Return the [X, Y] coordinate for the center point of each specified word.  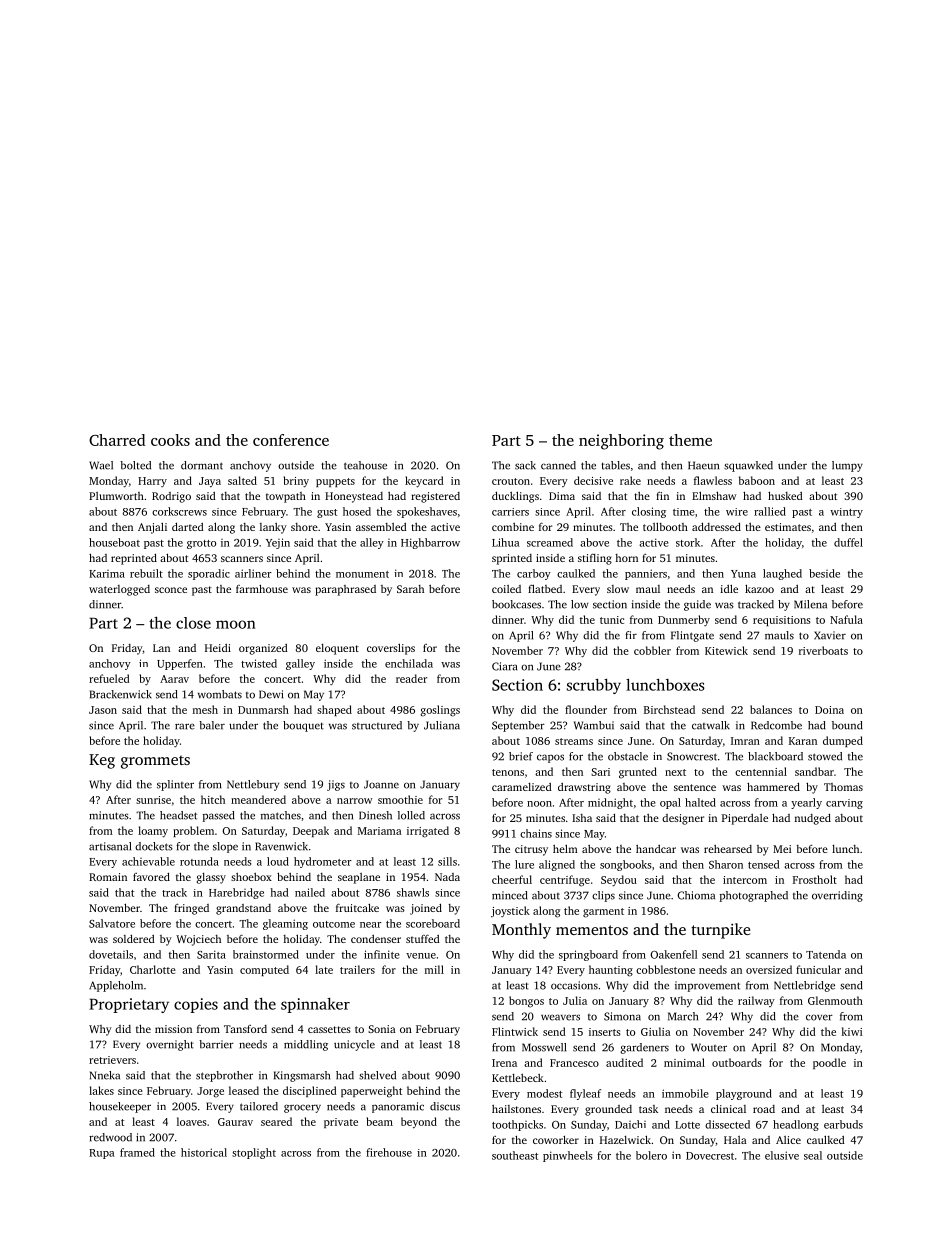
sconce [171, 590]
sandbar [814, 771]
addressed [716, 527]
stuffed [423, 938]
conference [291, 440]
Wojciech [198, 940]
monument [362, 574]
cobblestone [665, 969]
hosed [357, 511]
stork [688, 542]
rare [185, 726]
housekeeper [120, 1107]
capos [550, 758]
